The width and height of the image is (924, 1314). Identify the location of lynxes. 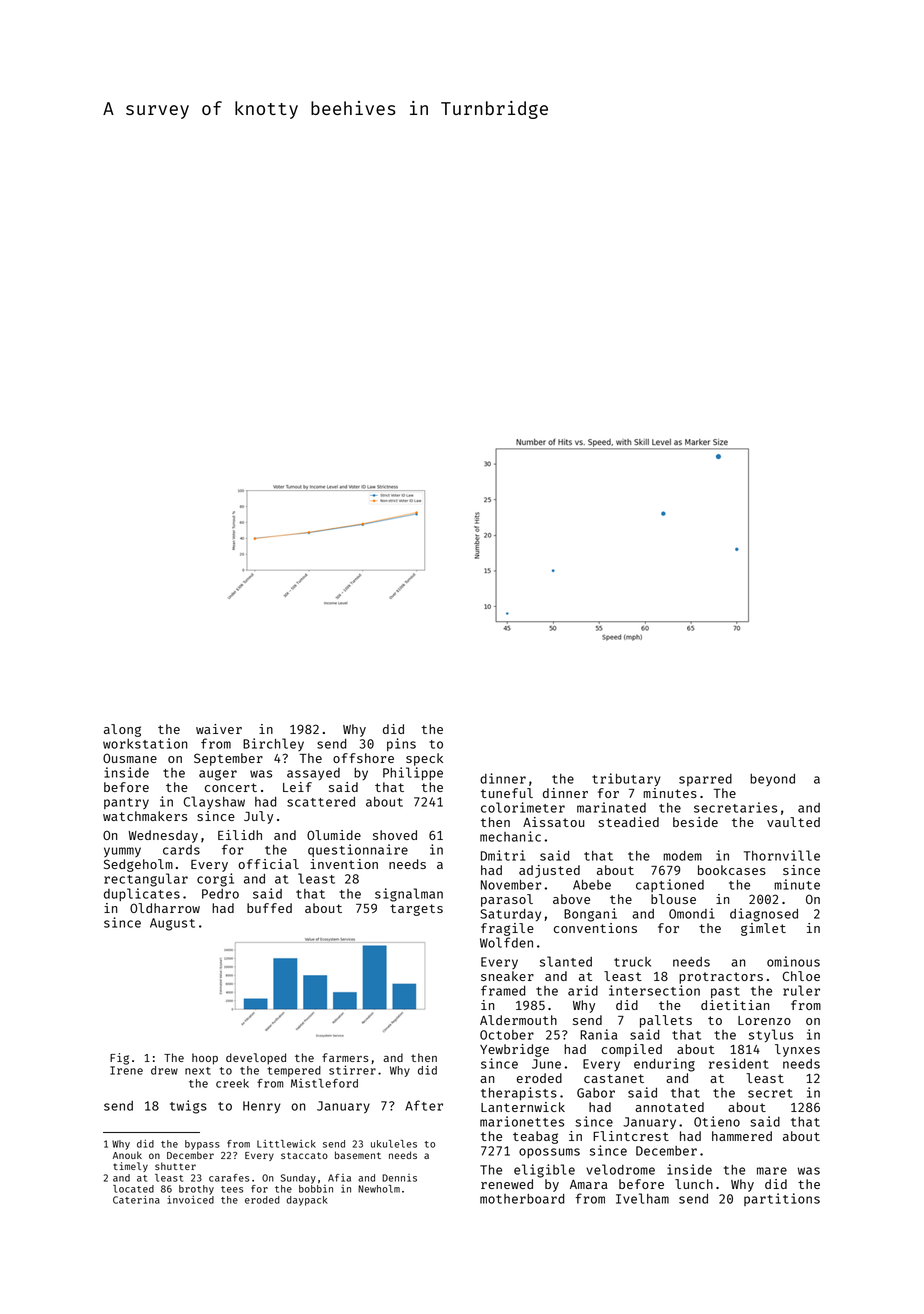
(797, 1050).
